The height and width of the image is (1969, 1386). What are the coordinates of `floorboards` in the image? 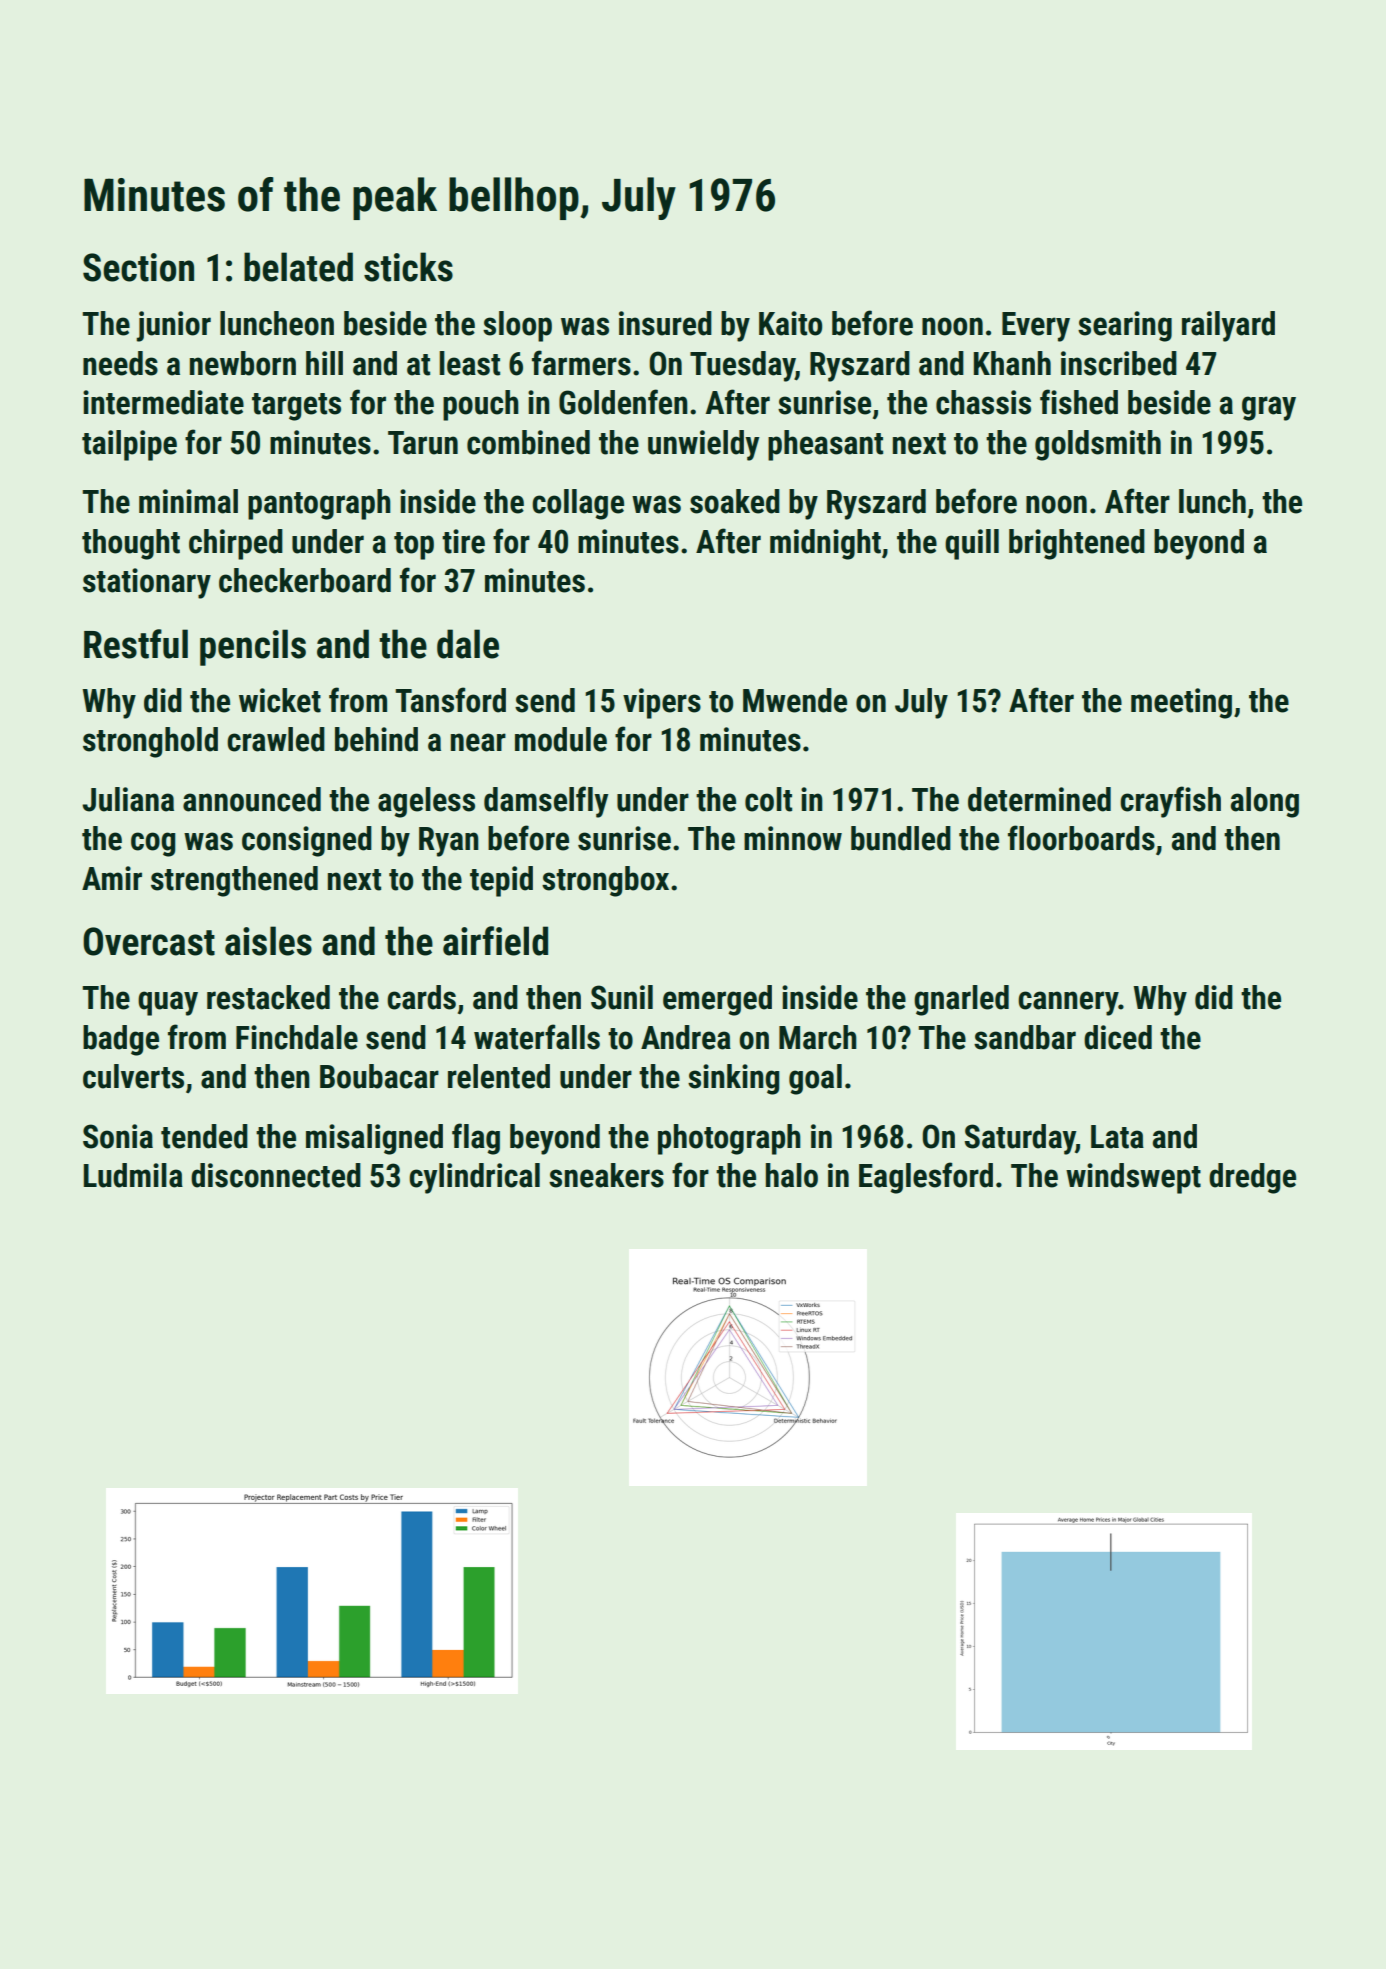 It's located at (1081, 838).
